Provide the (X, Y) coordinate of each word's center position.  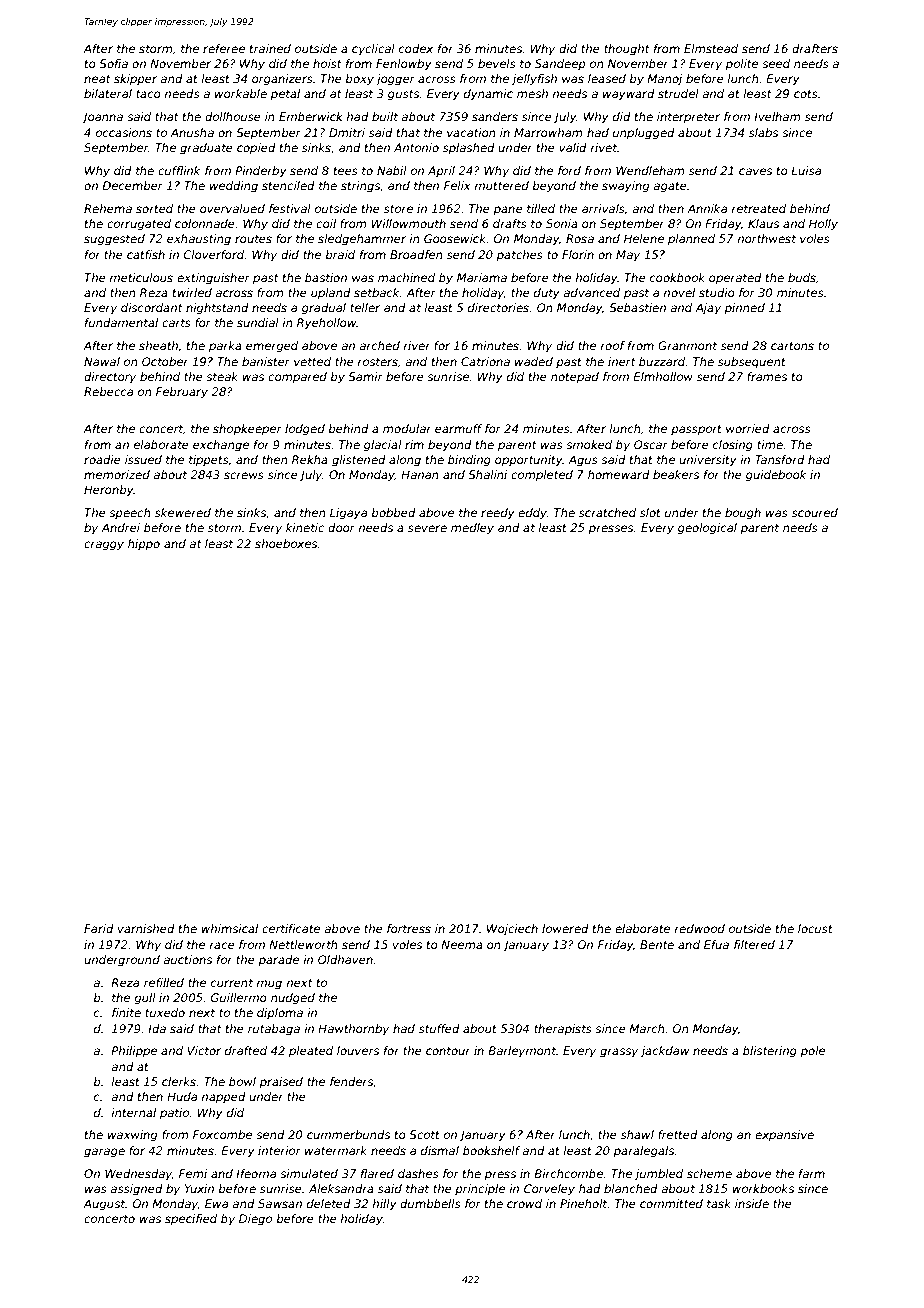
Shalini (487, 474)
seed (776, 63)
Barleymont (522, 1052)
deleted (329, 1203)
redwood (699, 928)
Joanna (102, 118)
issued (143, 459)
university (708, 461)
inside (752, 1203)
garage (104, 1153)
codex (416, 48)
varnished (146, 928)
